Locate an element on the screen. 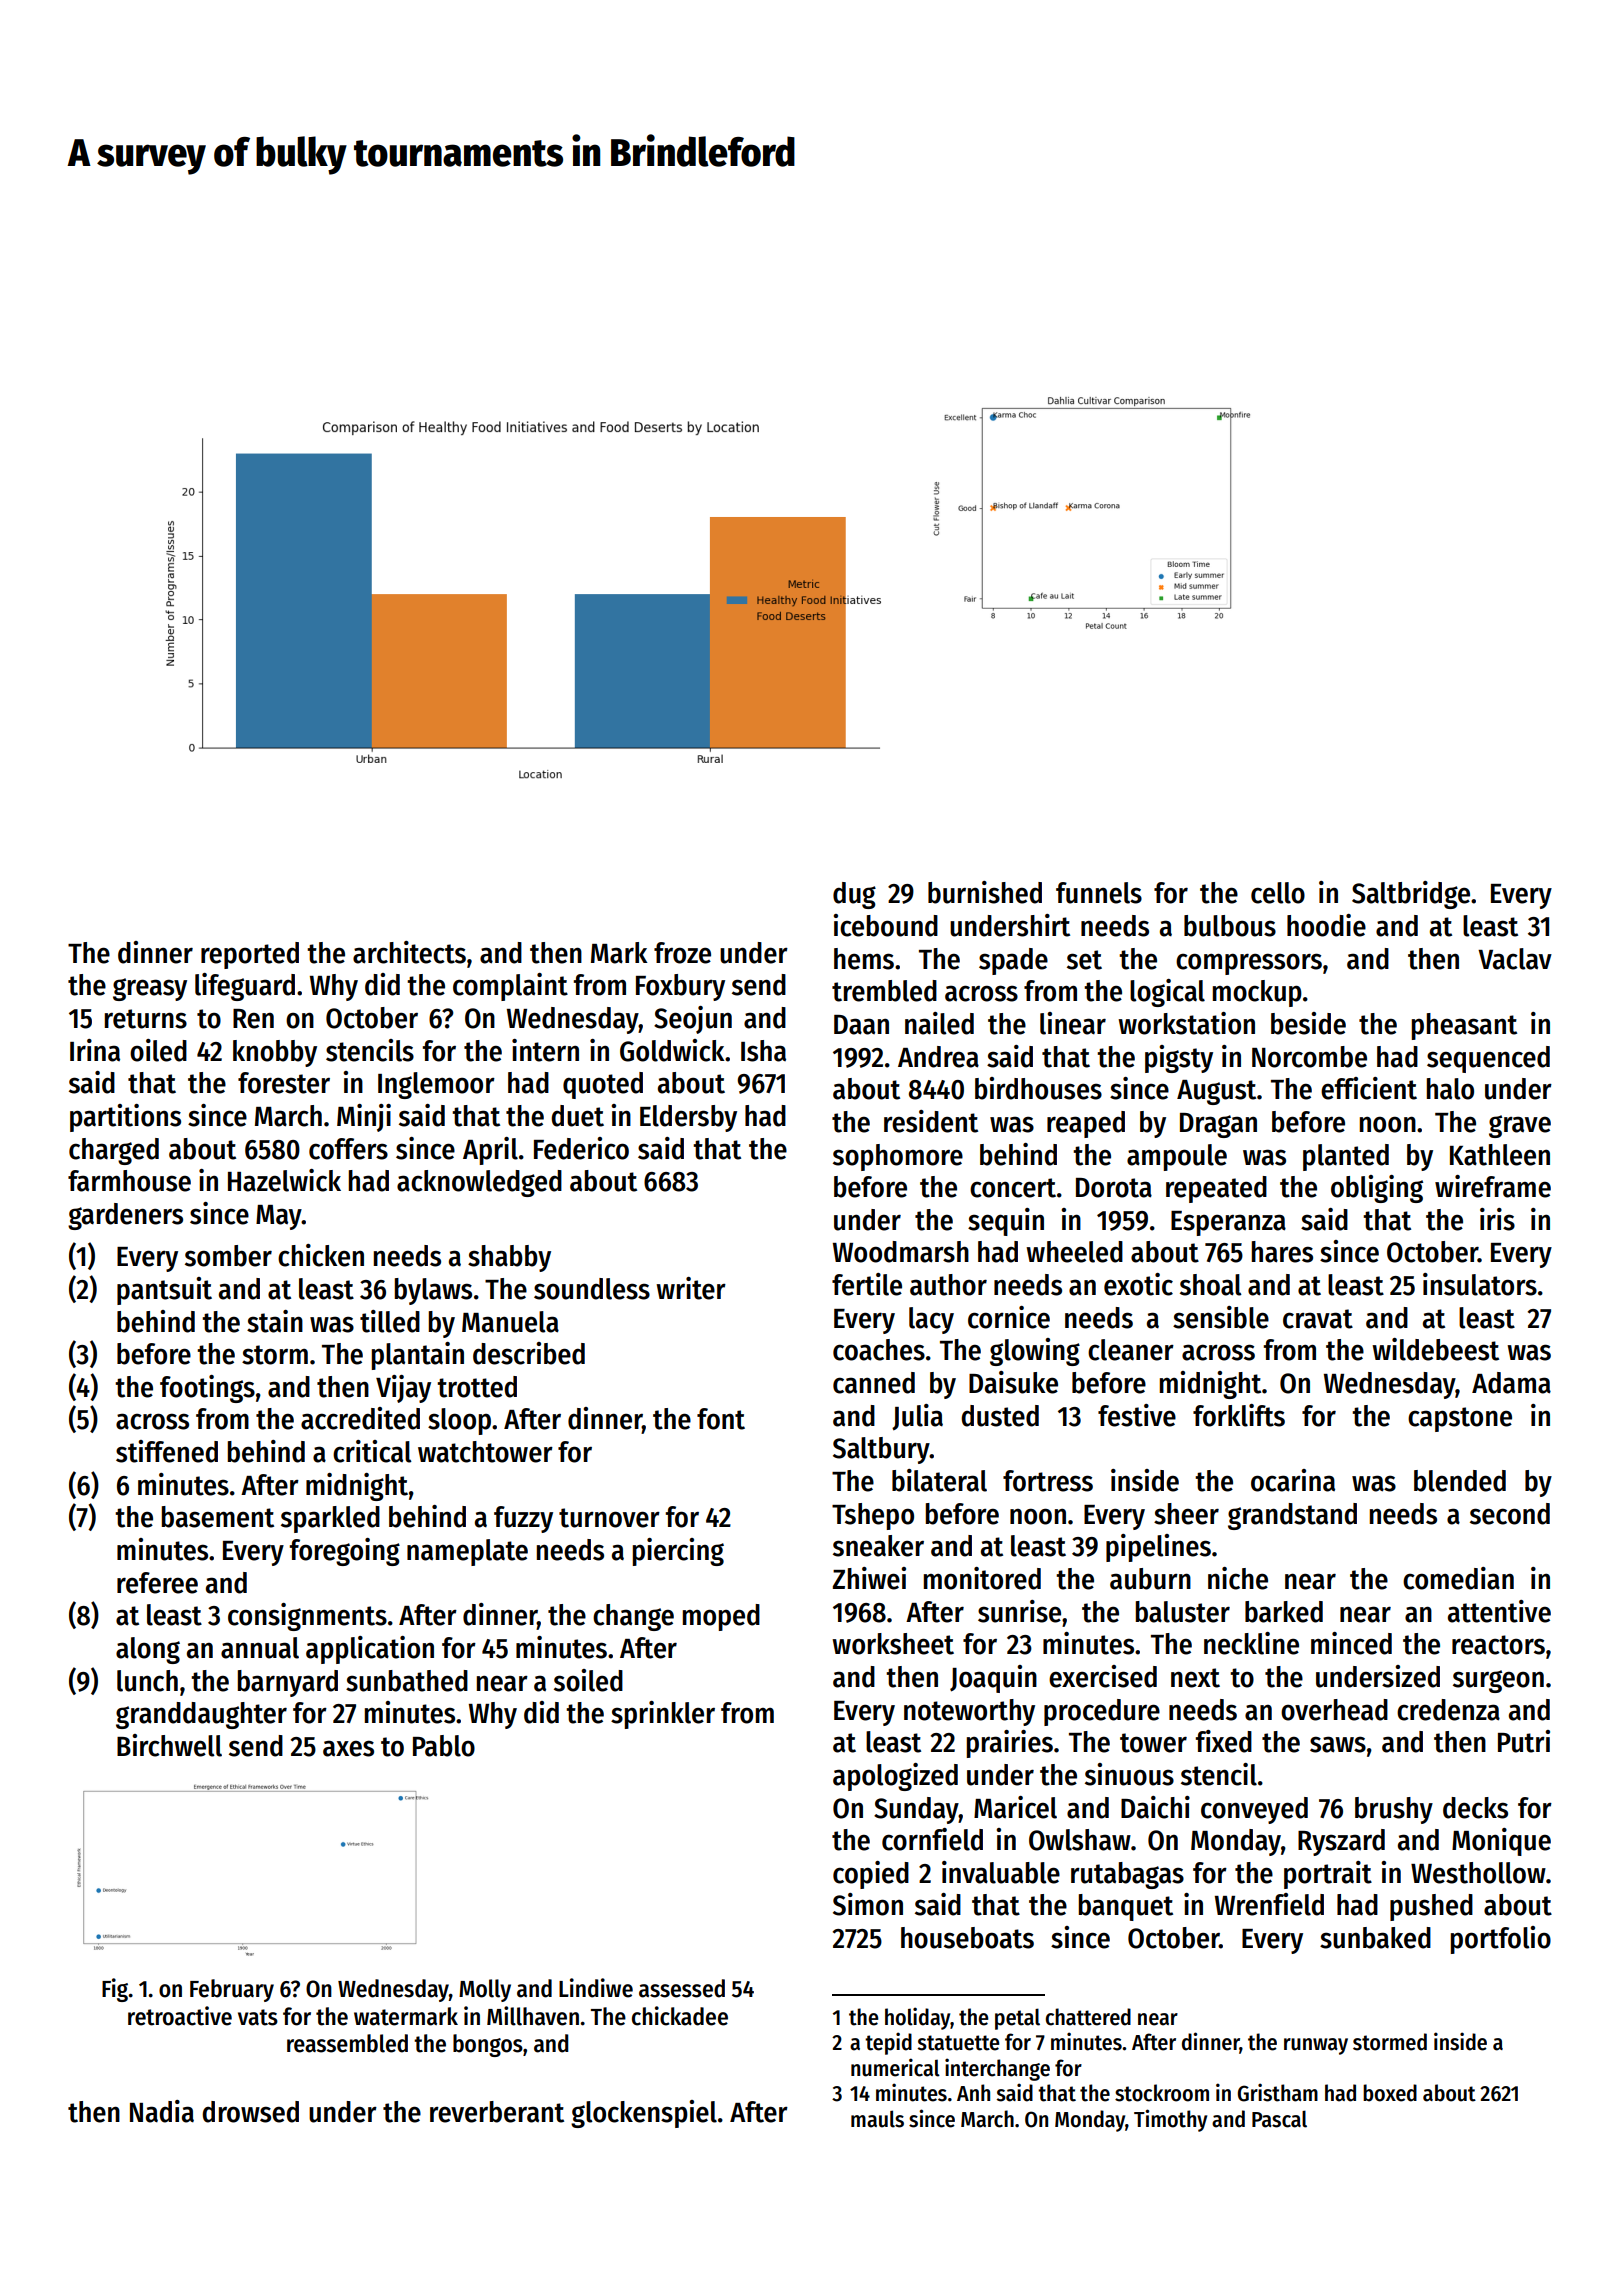 The height and width of the screenshot is (2292, 1620). vats is located at coordinates (258, 2017).
